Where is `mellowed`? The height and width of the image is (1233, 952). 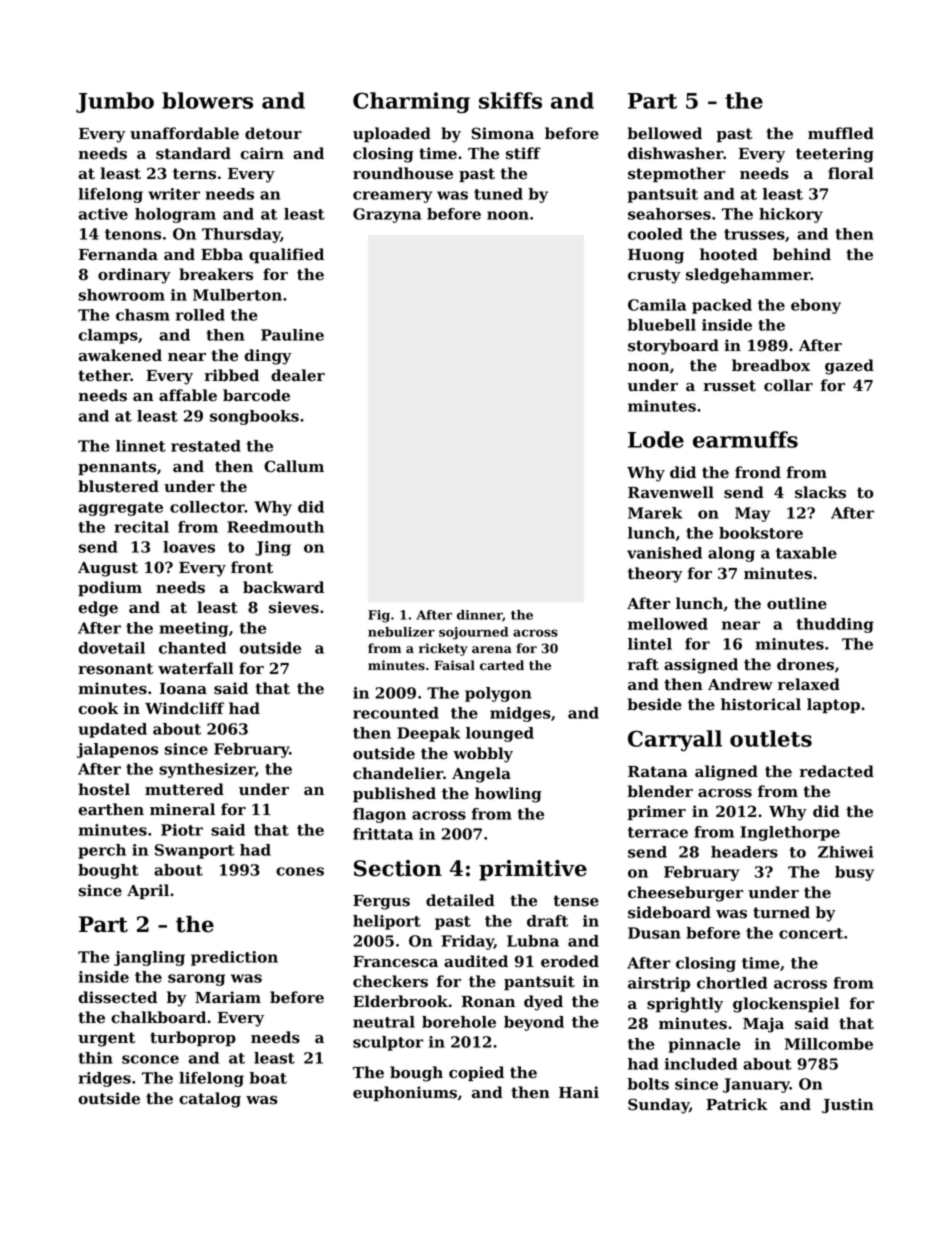
mellowed is located at coordinates (668, 624).
